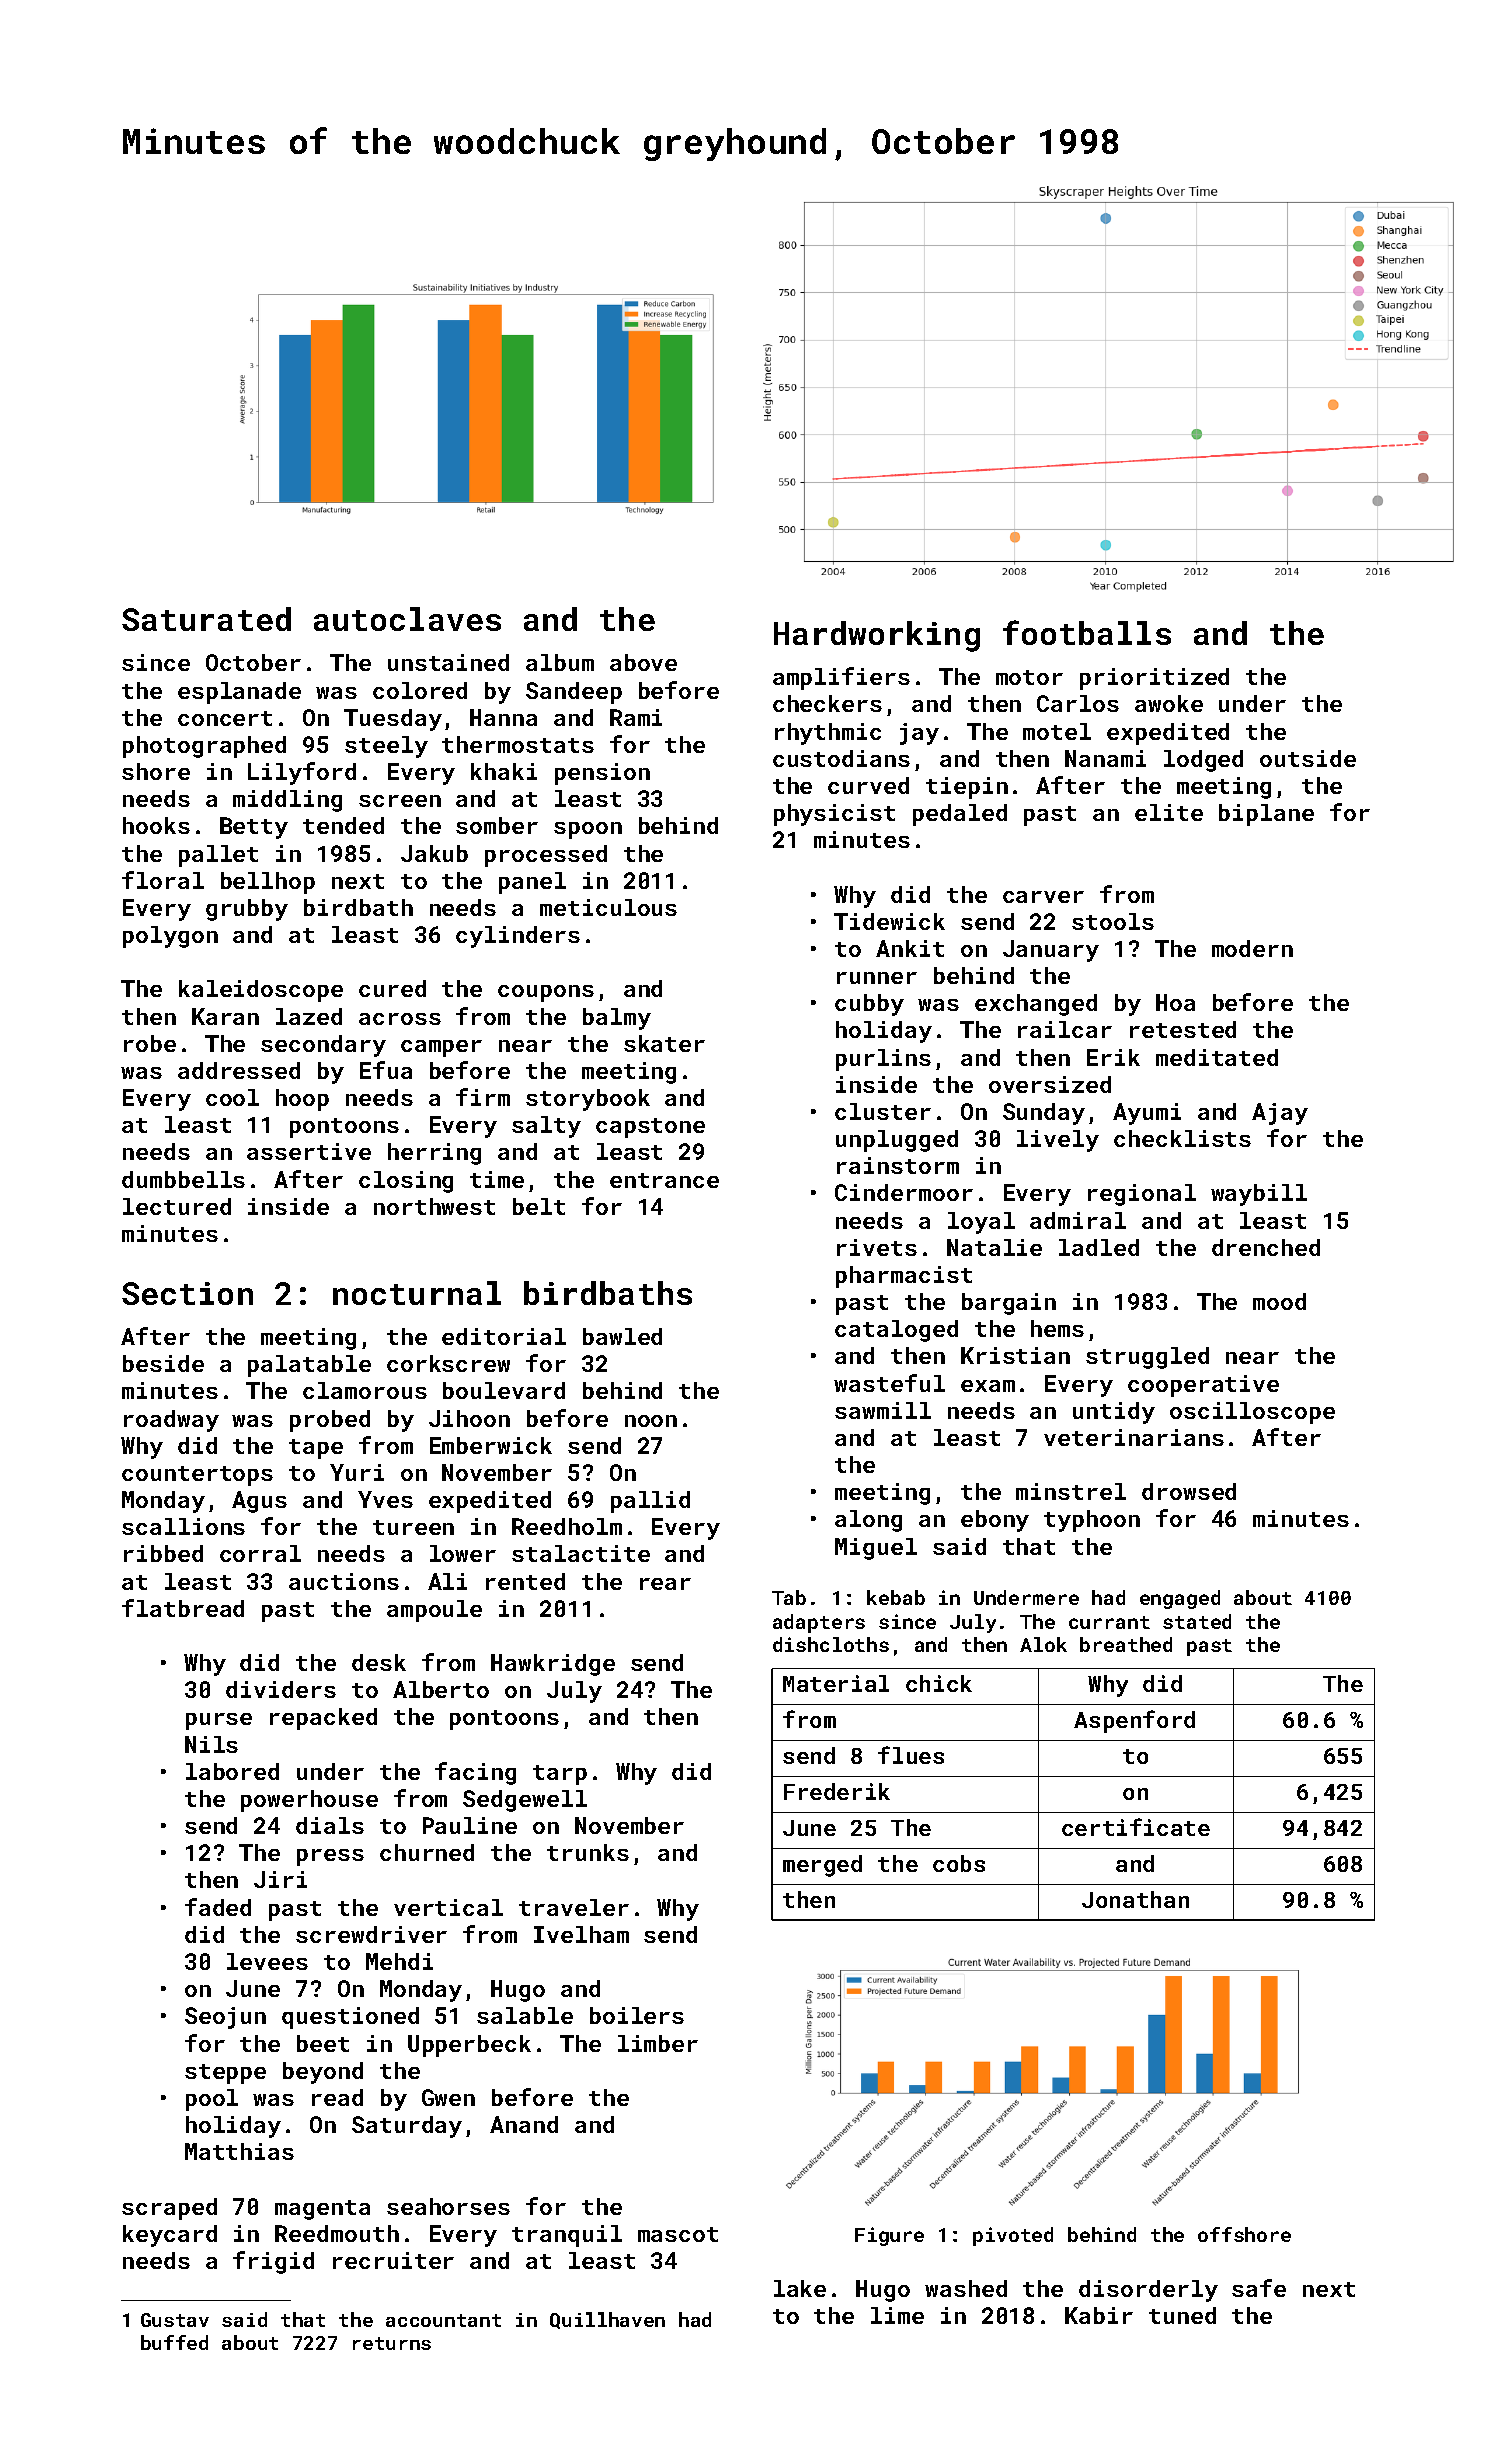 Image resolution: width=1496 pixels, height=2464 pixels. What do you see at coordinates (211, 1744) in the document?
I see `Nils` at bounding box center [211, 1744].
